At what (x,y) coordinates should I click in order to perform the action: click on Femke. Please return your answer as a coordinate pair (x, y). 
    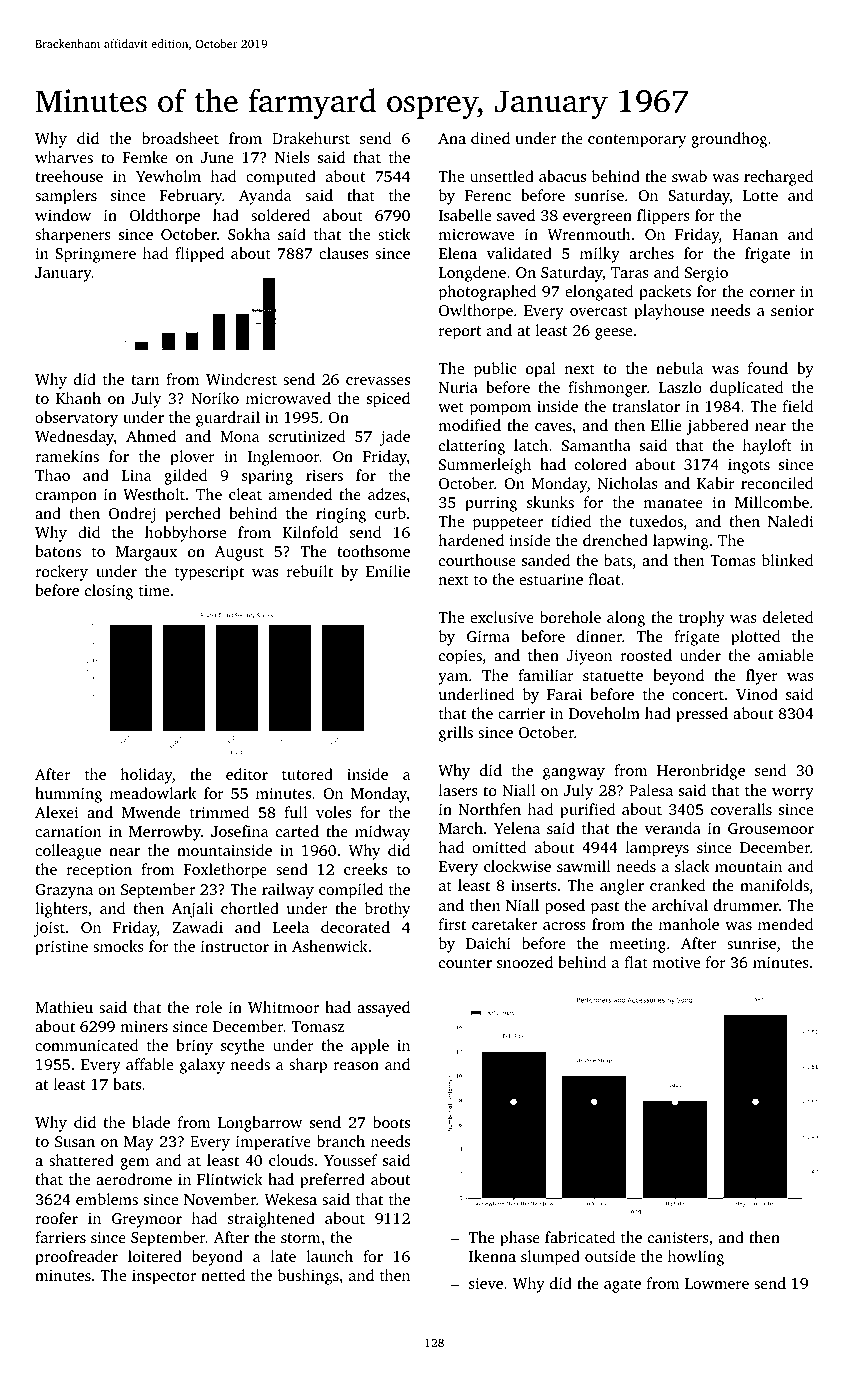
    Looking at the image, I should click on (145, 157).
